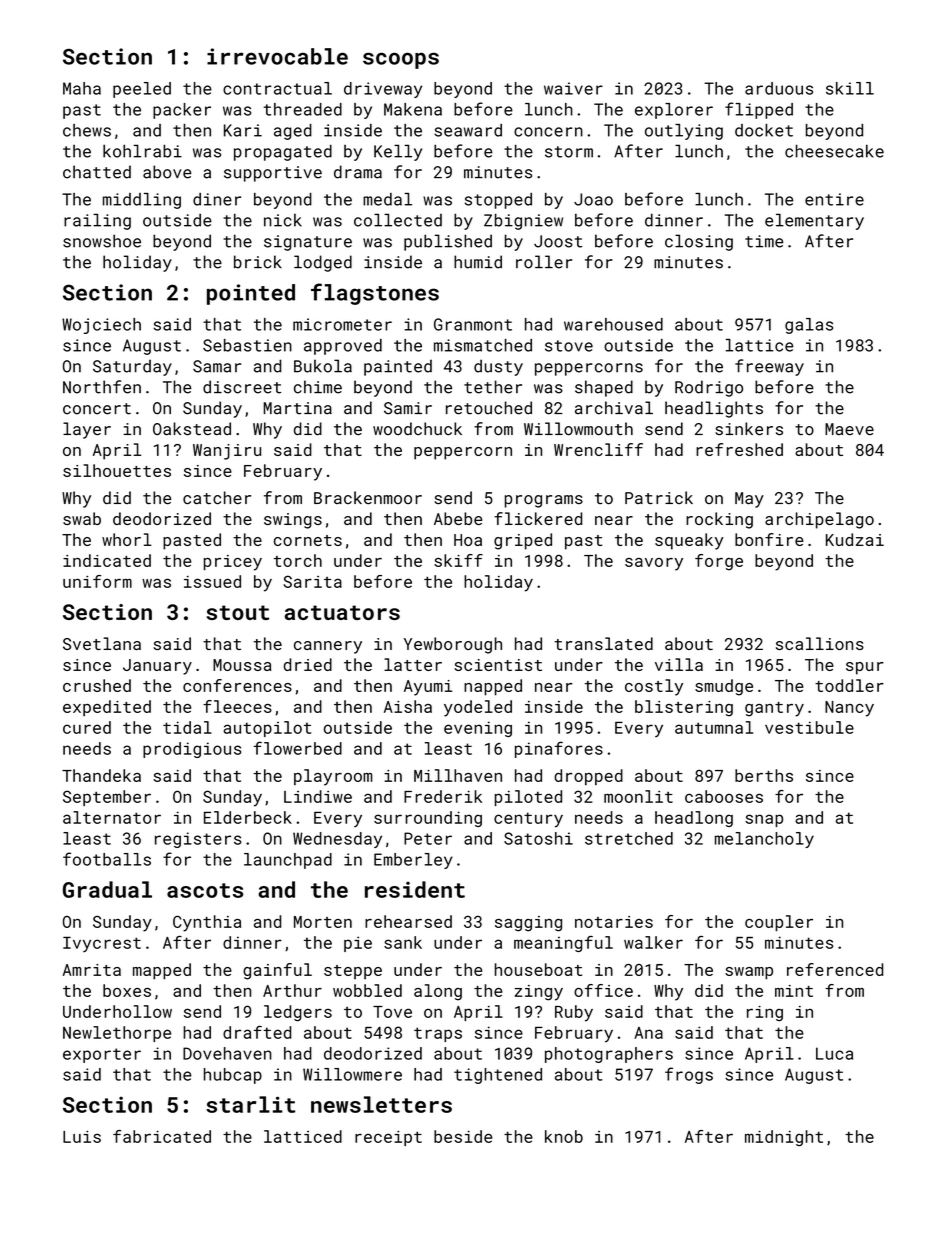  Describe the element at coordinates (694, 819) in the screenshot. I see `headlong` at that location.
